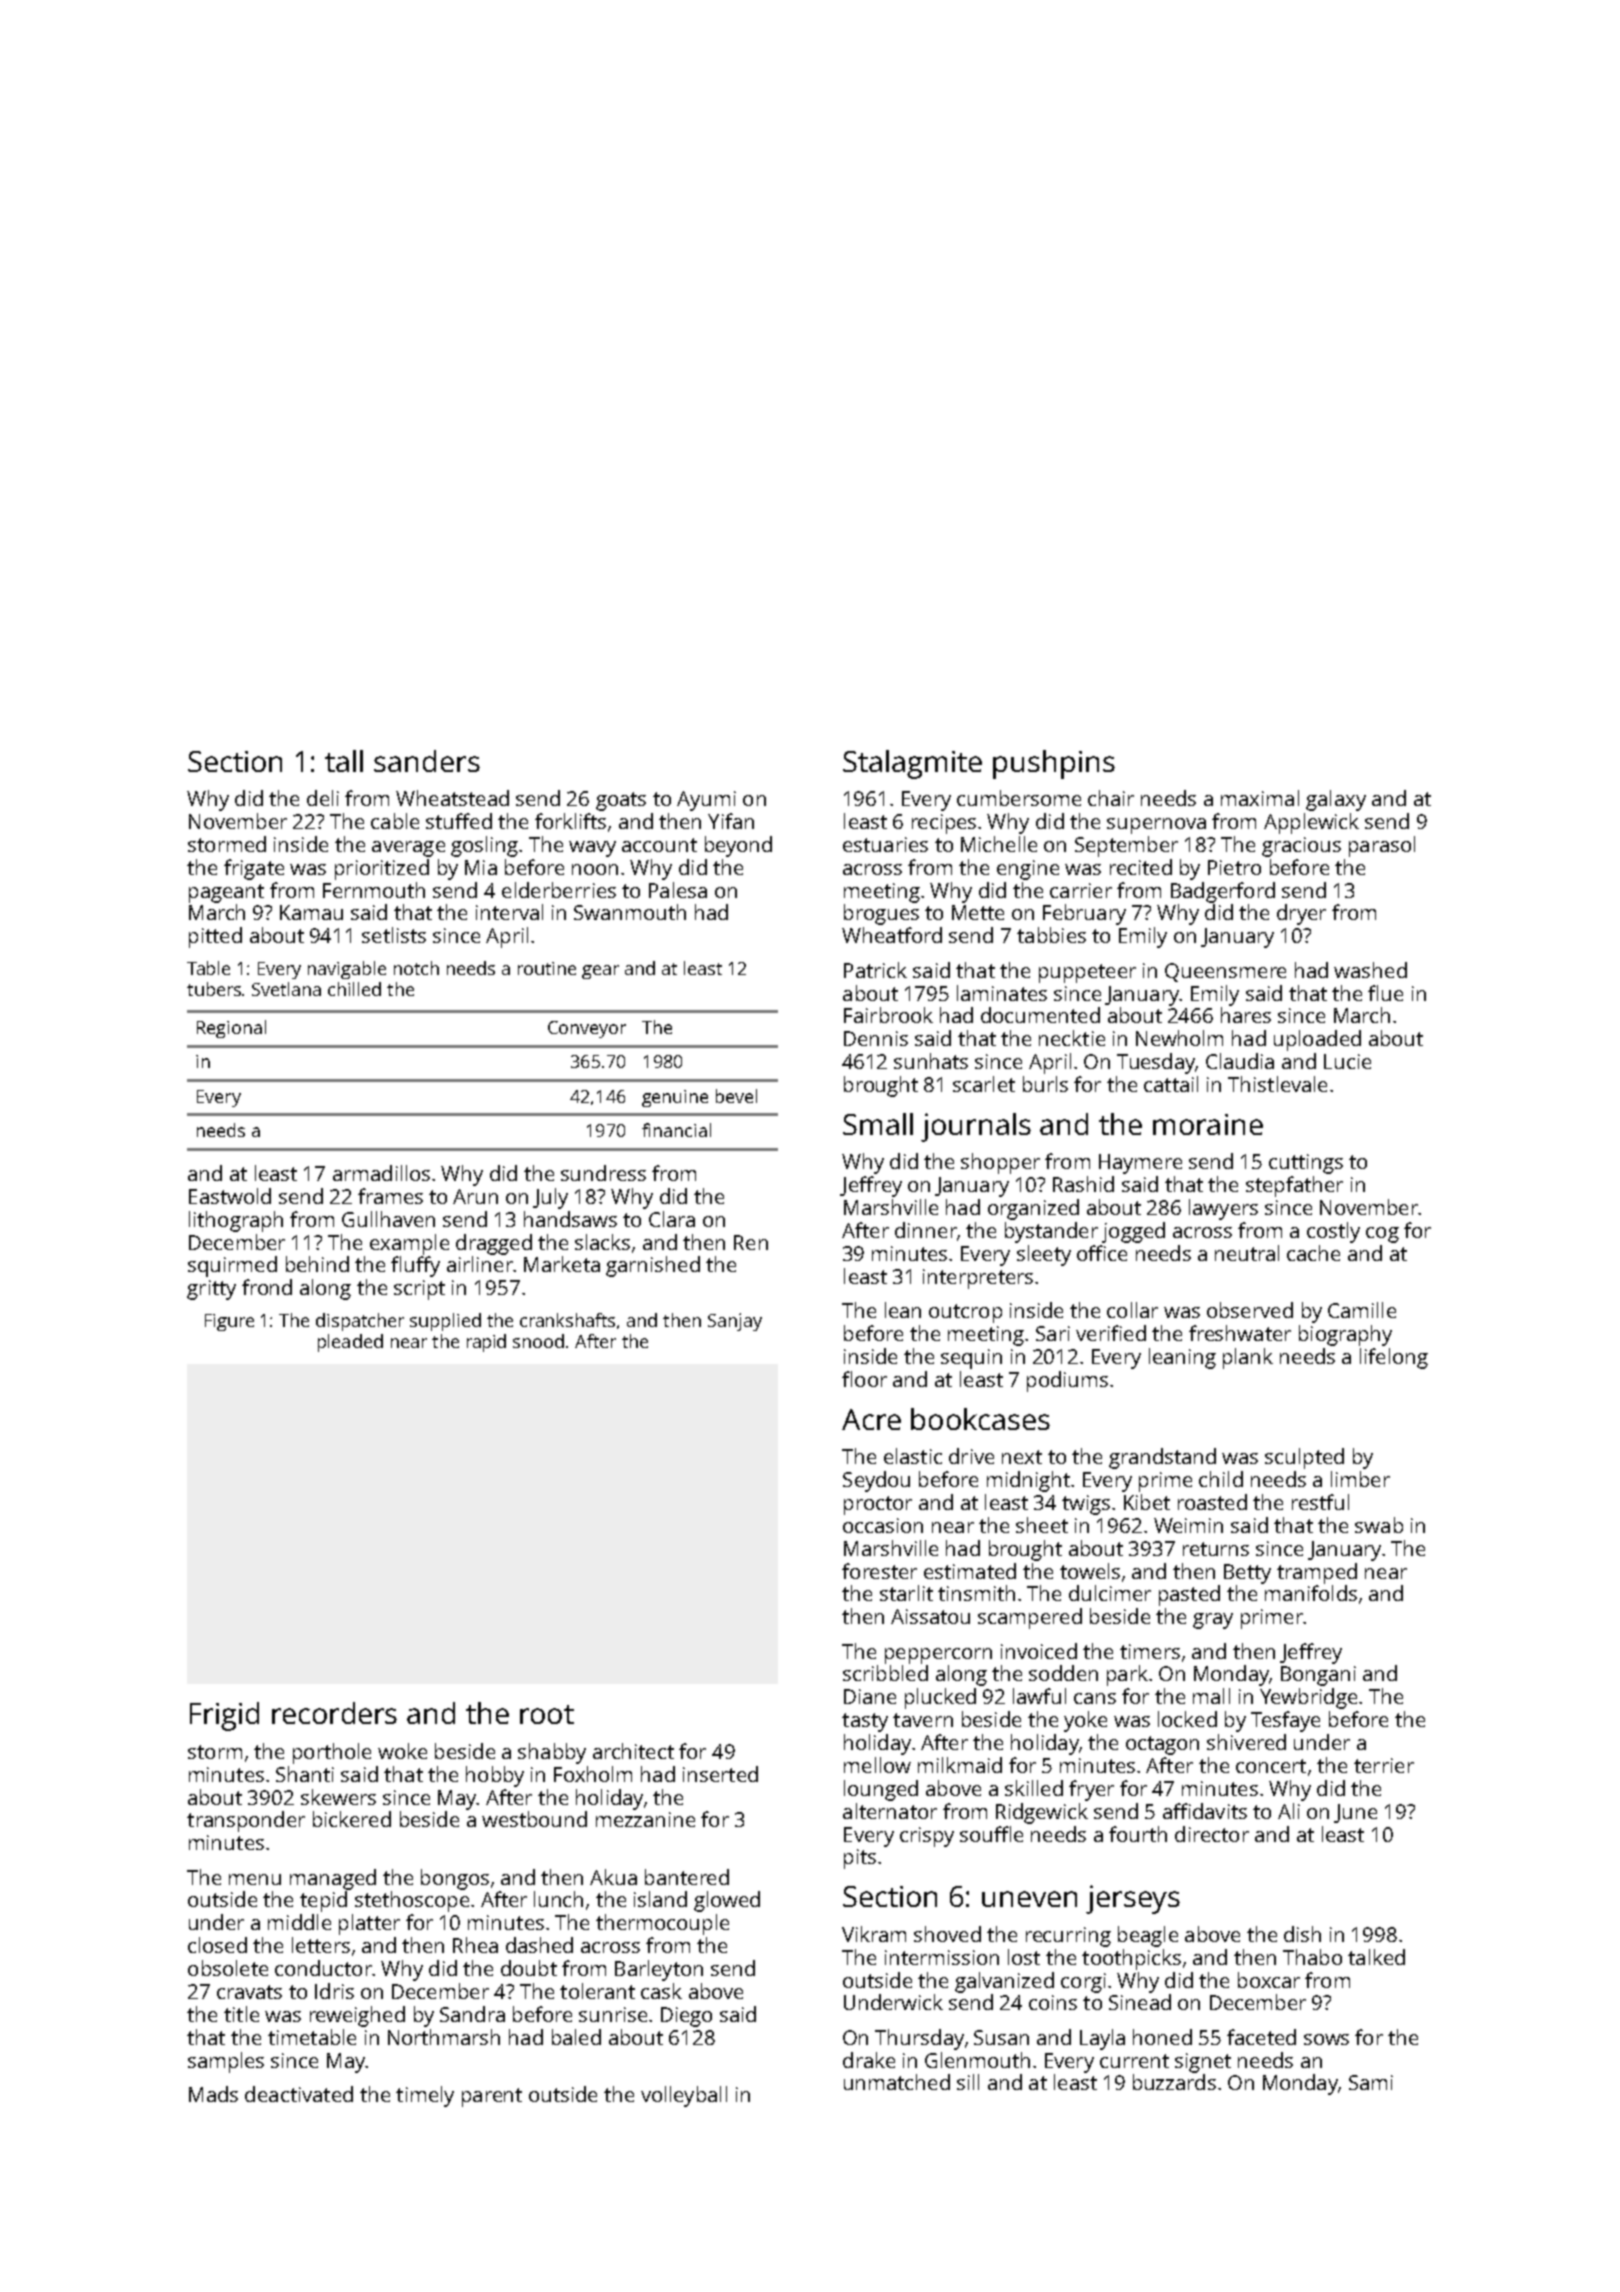 The height and width of the page is (2292, 1620). Describe the element at coordinates (1336, 800) in the page. I see `galaxy` at that location.
